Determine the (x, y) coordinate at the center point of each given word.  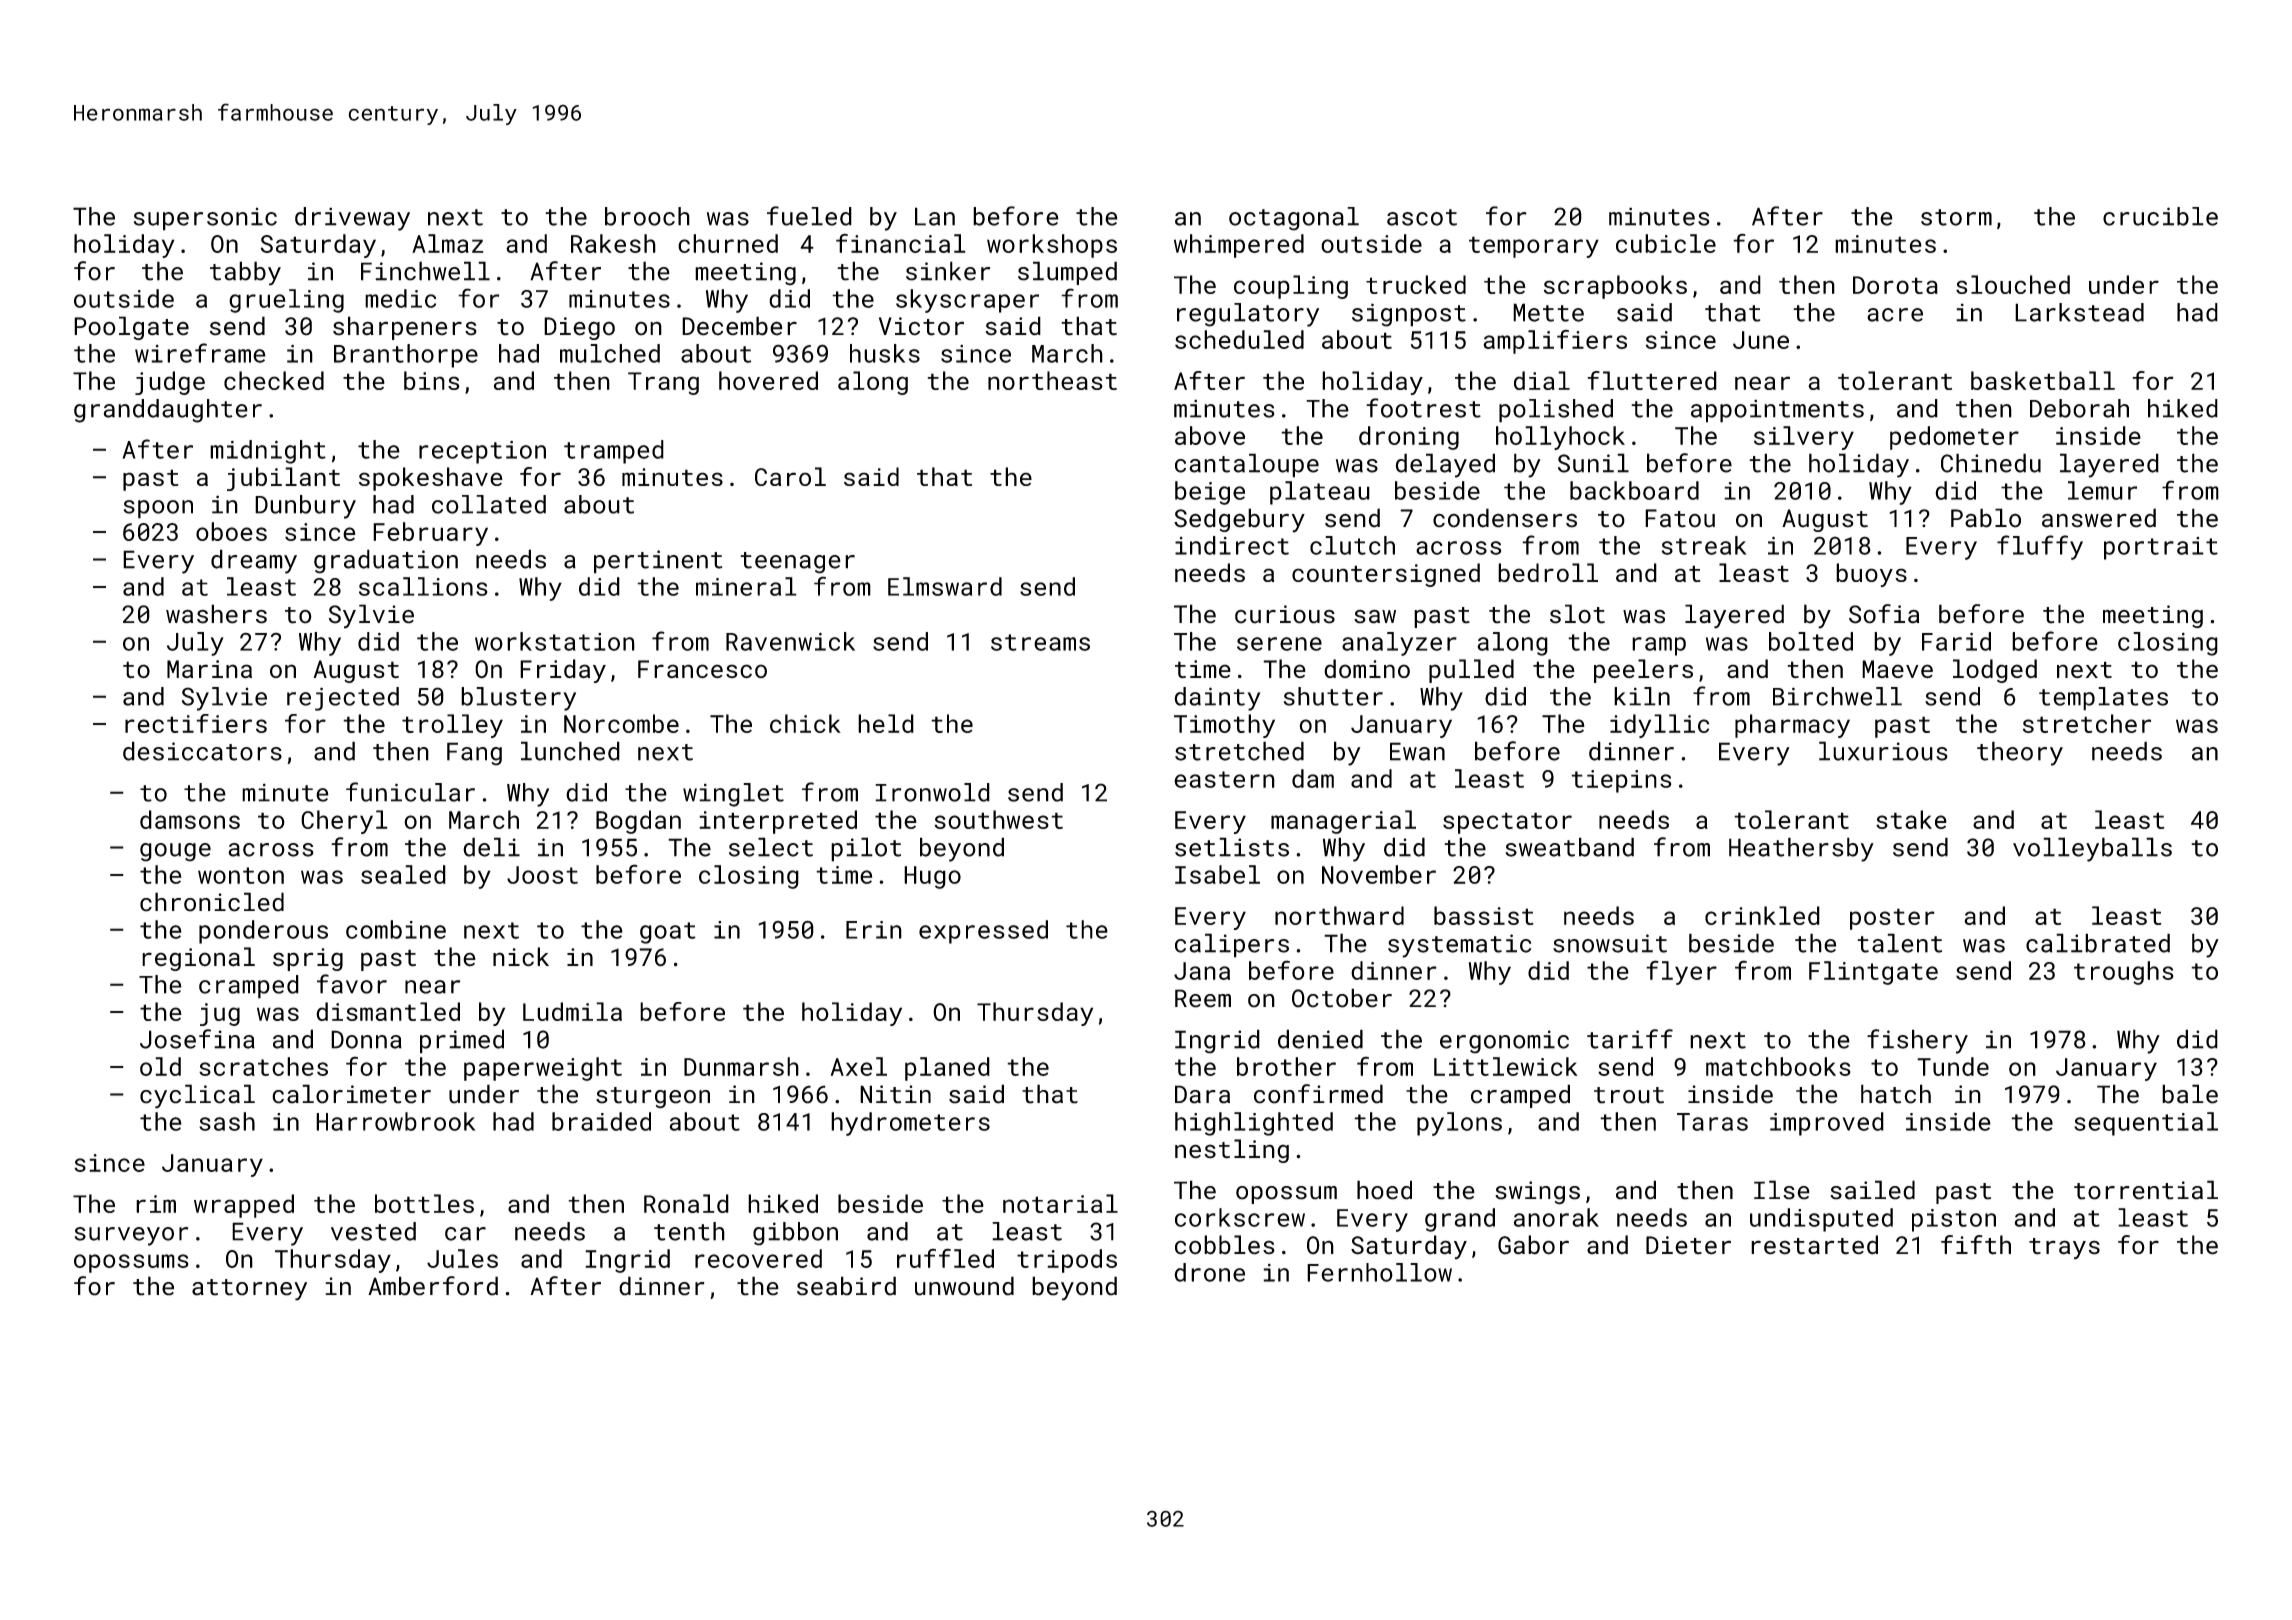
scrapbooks (1615, 287)
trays (2064, 1248)
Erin (874, 930)
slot (1577, 614)
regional (198, 959)
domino (1367, 668)
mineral (746, 586)
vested (373, 1231)
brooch (647, 216)
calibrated (2098, 943)
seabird (846, 1286)
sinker (948, 271)
